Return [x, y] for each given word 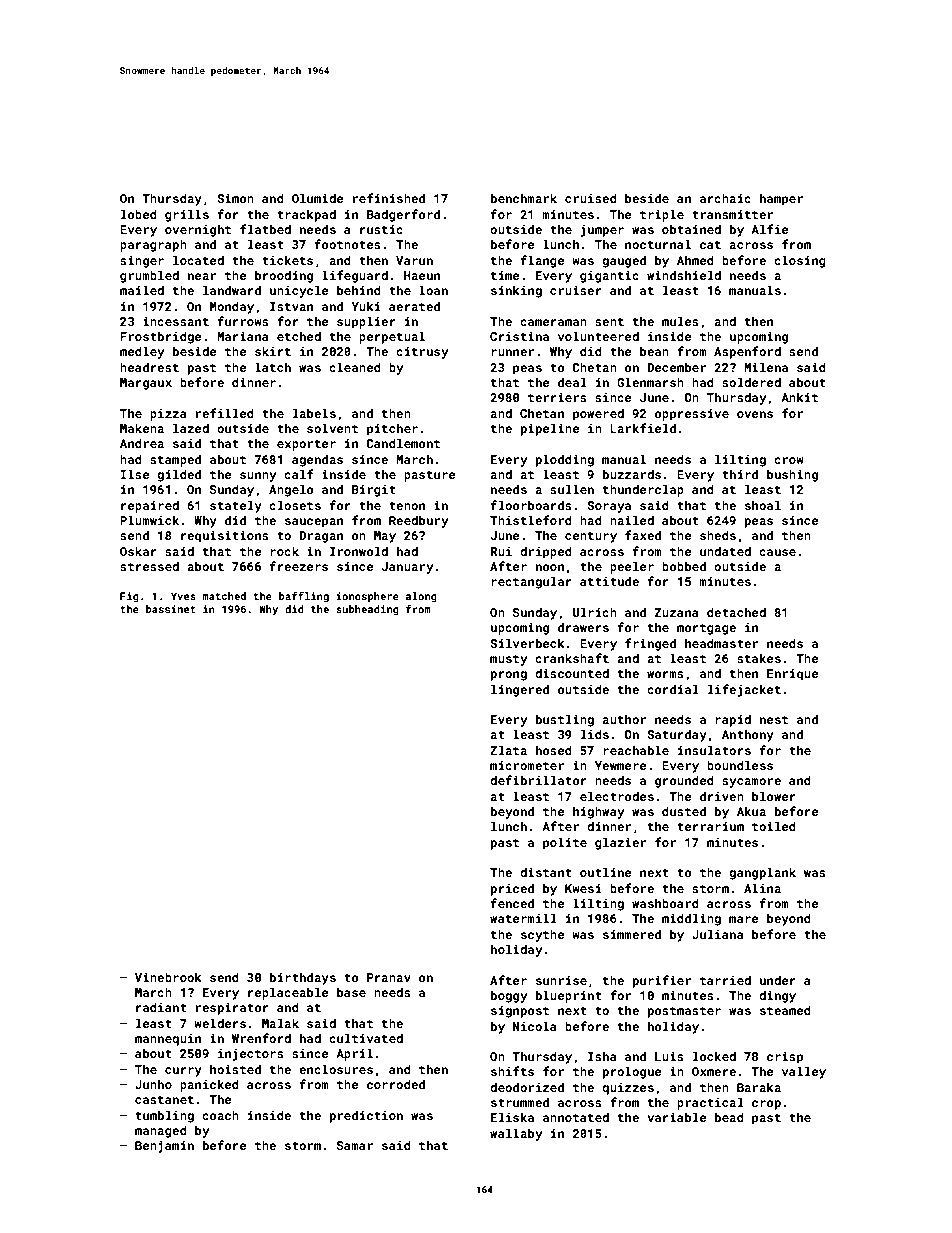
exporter [306, 445]
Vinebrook [168, 977]
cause [777, 552]
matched [224, 596]
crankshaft [572, 658]
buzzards [632, 474]
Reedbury [418, 521]
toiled [774, 826]
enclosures [336, 1069]
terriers [557, 397]
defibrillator [538, 780]
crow [789, 460]
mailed [142, 290]
